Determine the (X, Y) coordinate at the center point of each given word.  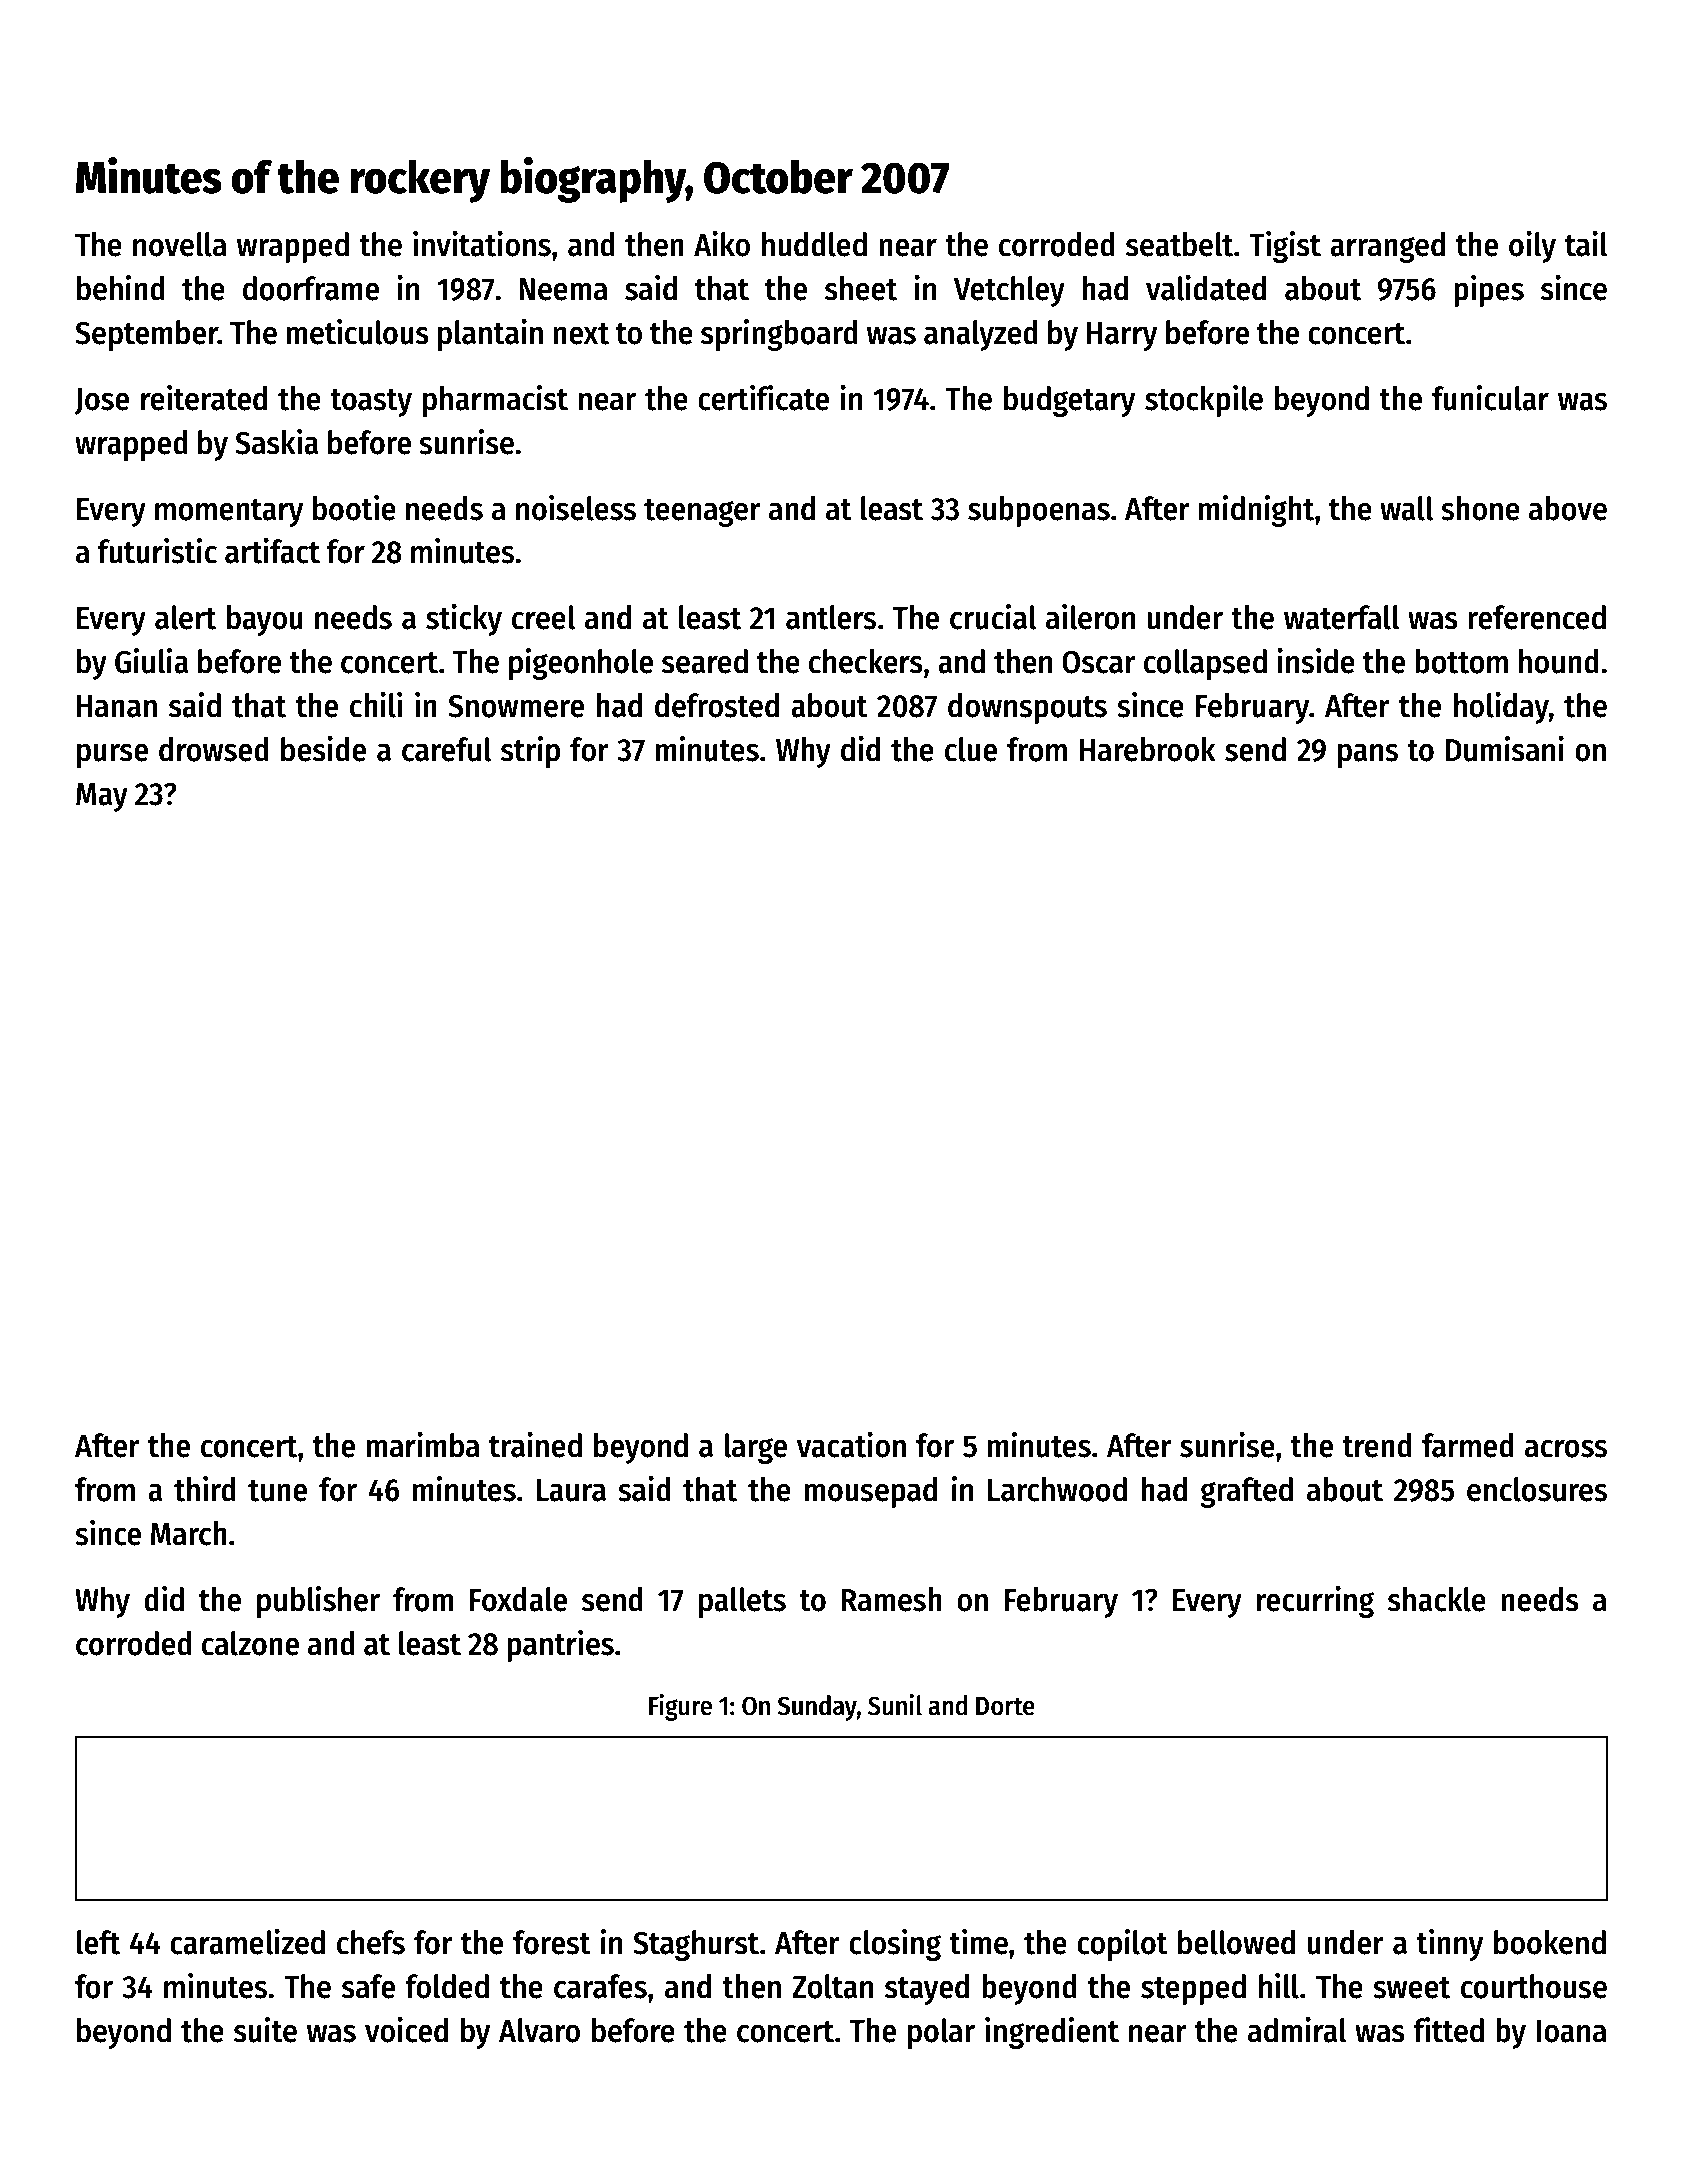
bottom (1461, 661)
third (205, 1489)
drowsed (214, 749)
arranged (1387, 247)
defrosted (717, 705)
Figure (680, 1707)
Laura (571, 1490)
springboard (779, 335)
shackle (1437, 1599)
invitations (482, 244)
